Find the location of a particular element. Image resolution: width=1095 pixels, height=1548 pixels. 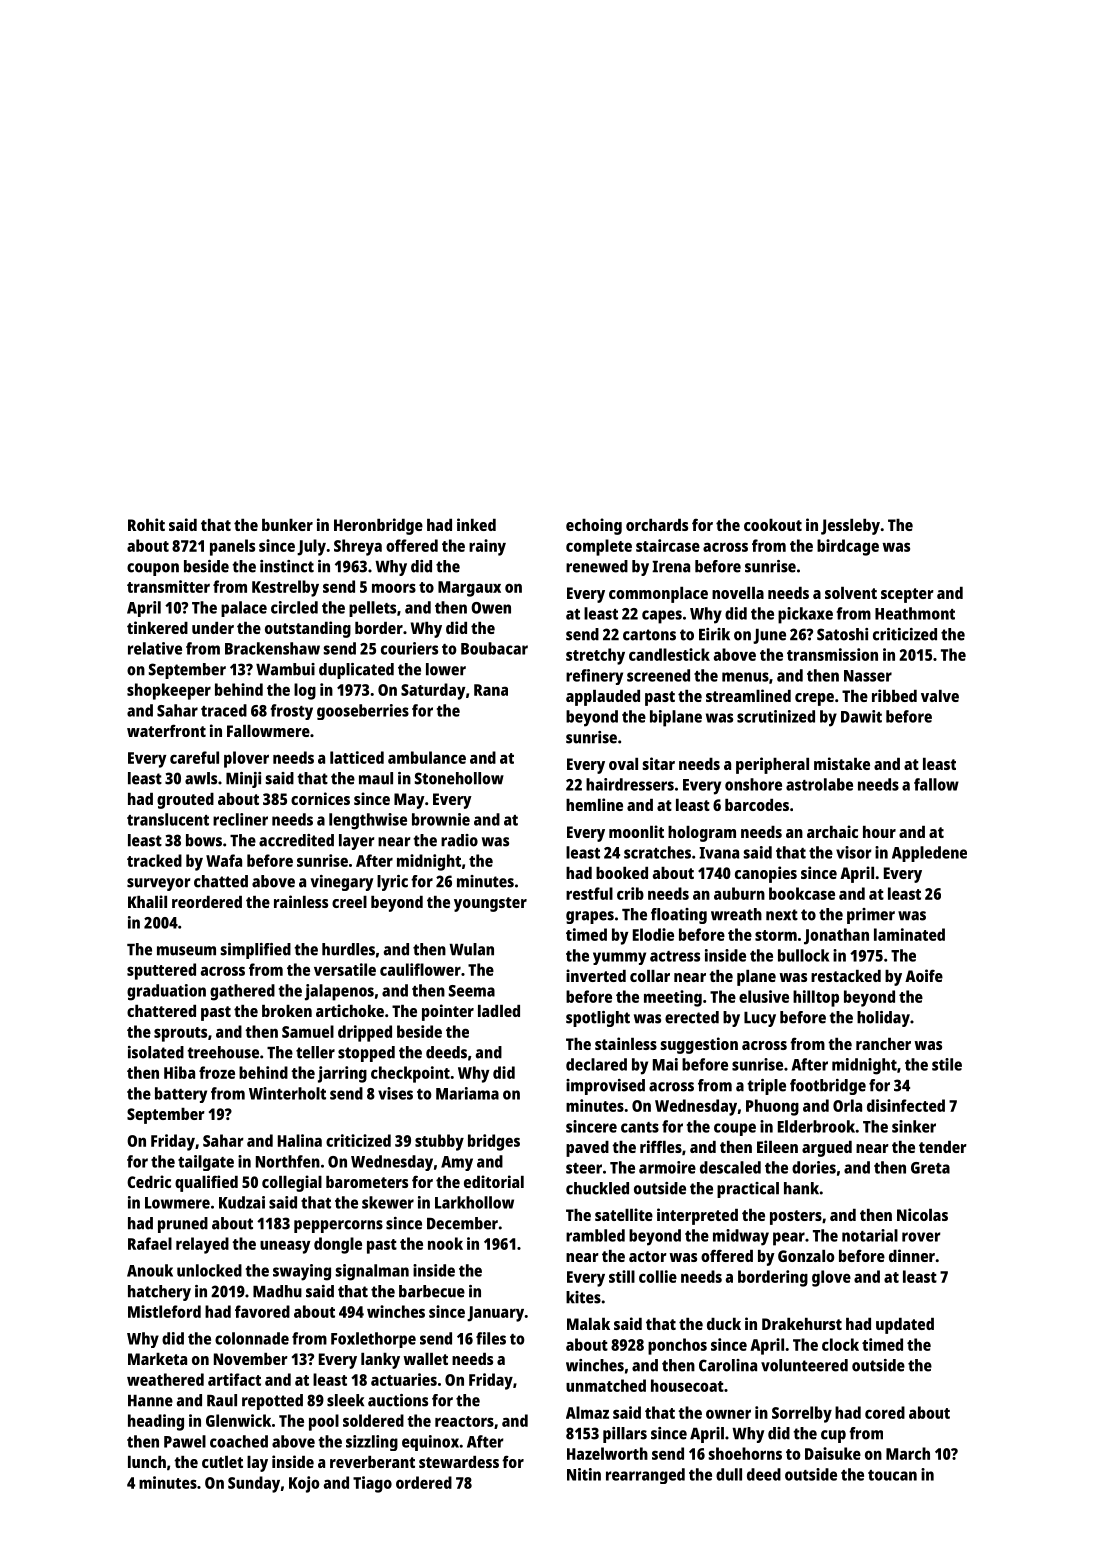

collie is located at coordinates (658, 1276).
